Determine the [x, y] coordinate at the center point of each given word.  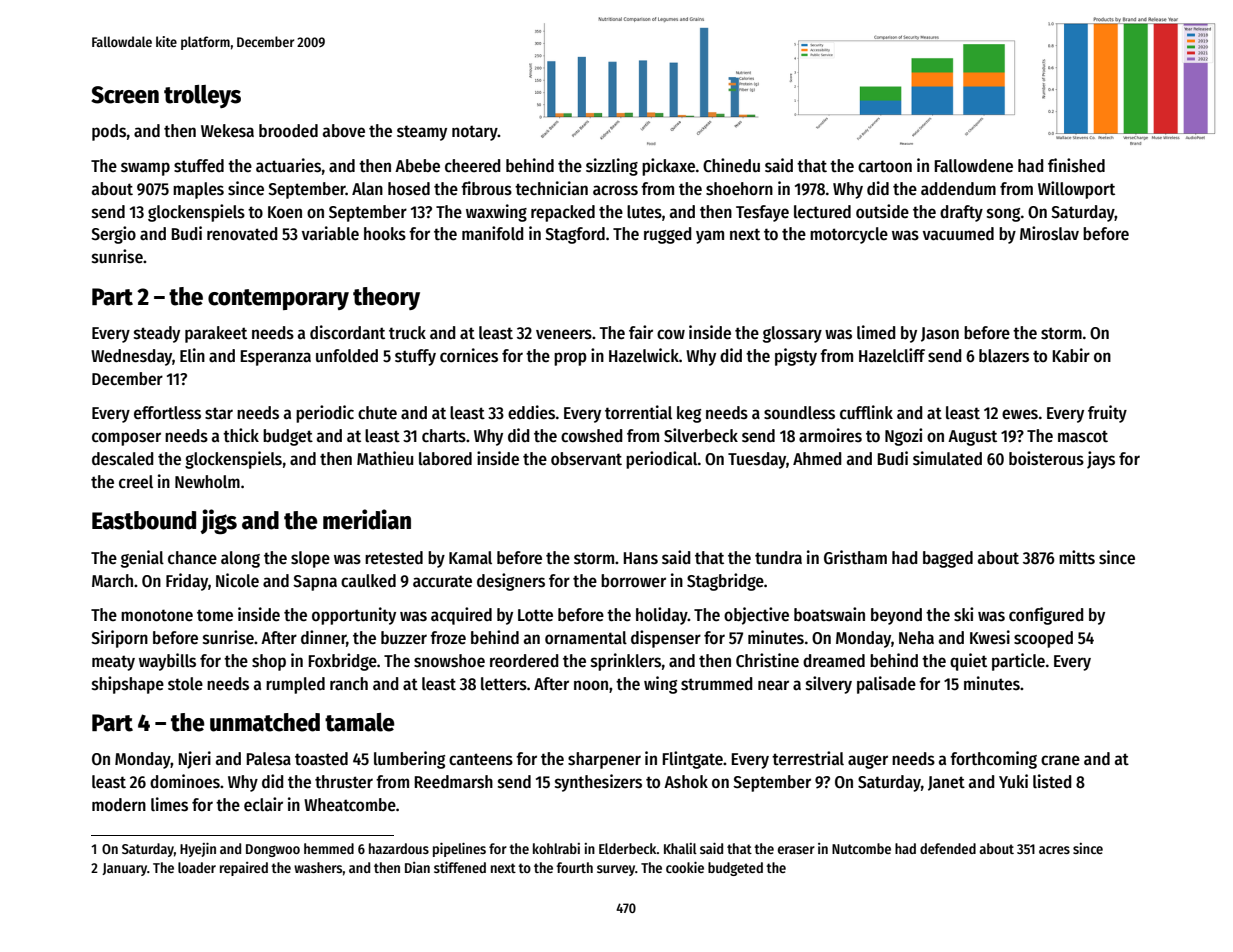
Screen [125, 95]
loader [197, 867]
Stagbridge [725, 582]
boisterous [1046, 458]
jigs [218, 522]
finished [1076, 165]
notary [475, 133]
